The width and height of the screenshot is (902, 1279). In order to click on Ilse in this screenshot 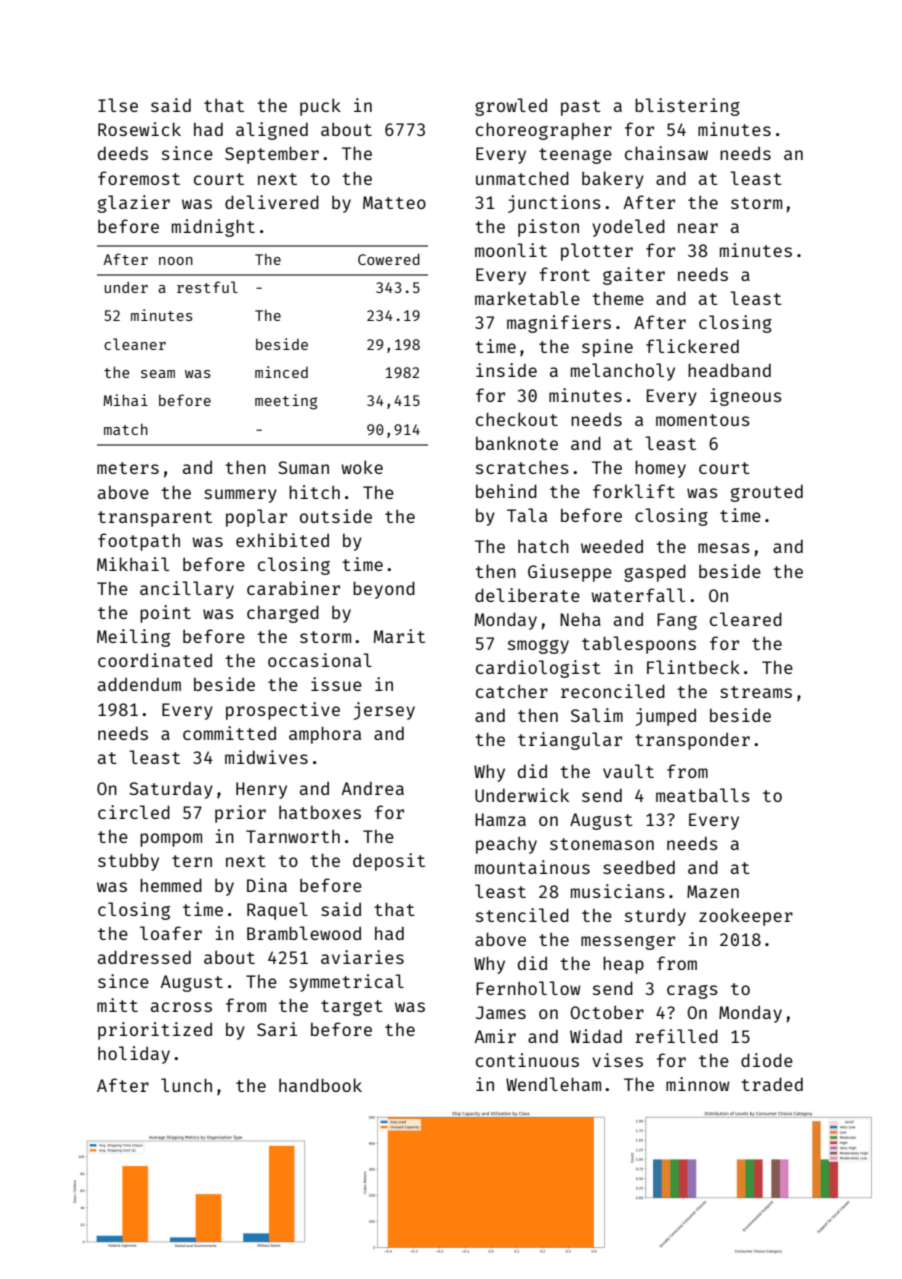, I will do `click(118, 105)`.
